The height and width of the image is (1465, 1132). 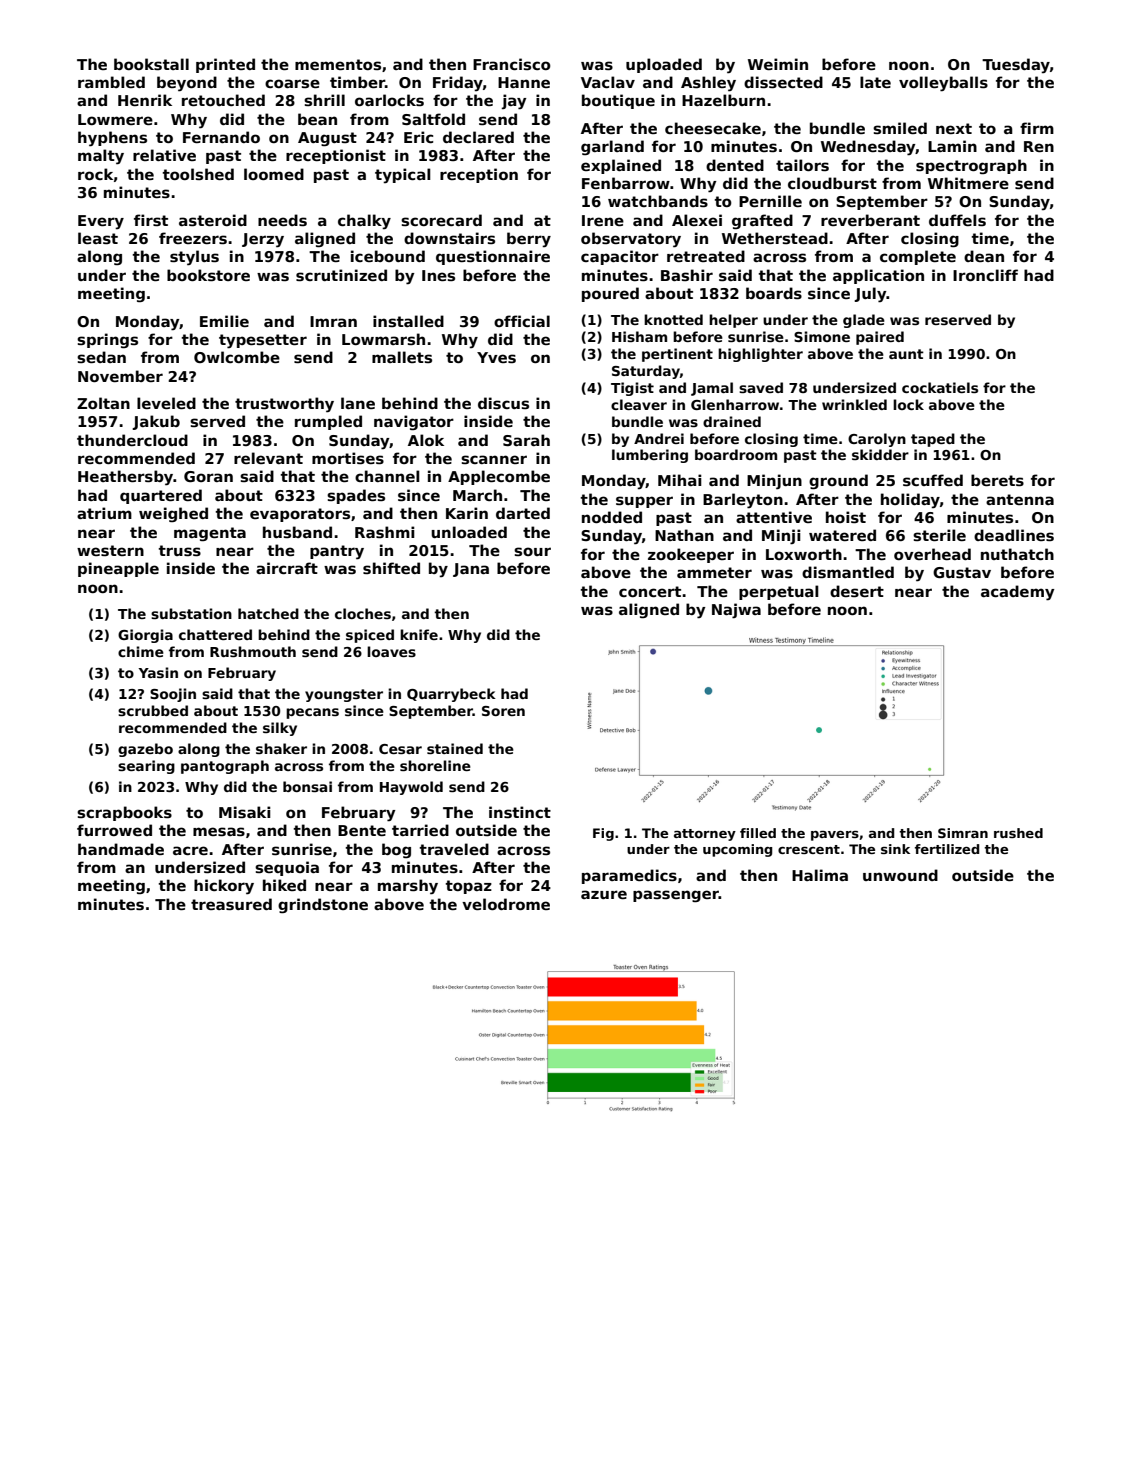 I want to click on silky, so click(x=280, y=729).
